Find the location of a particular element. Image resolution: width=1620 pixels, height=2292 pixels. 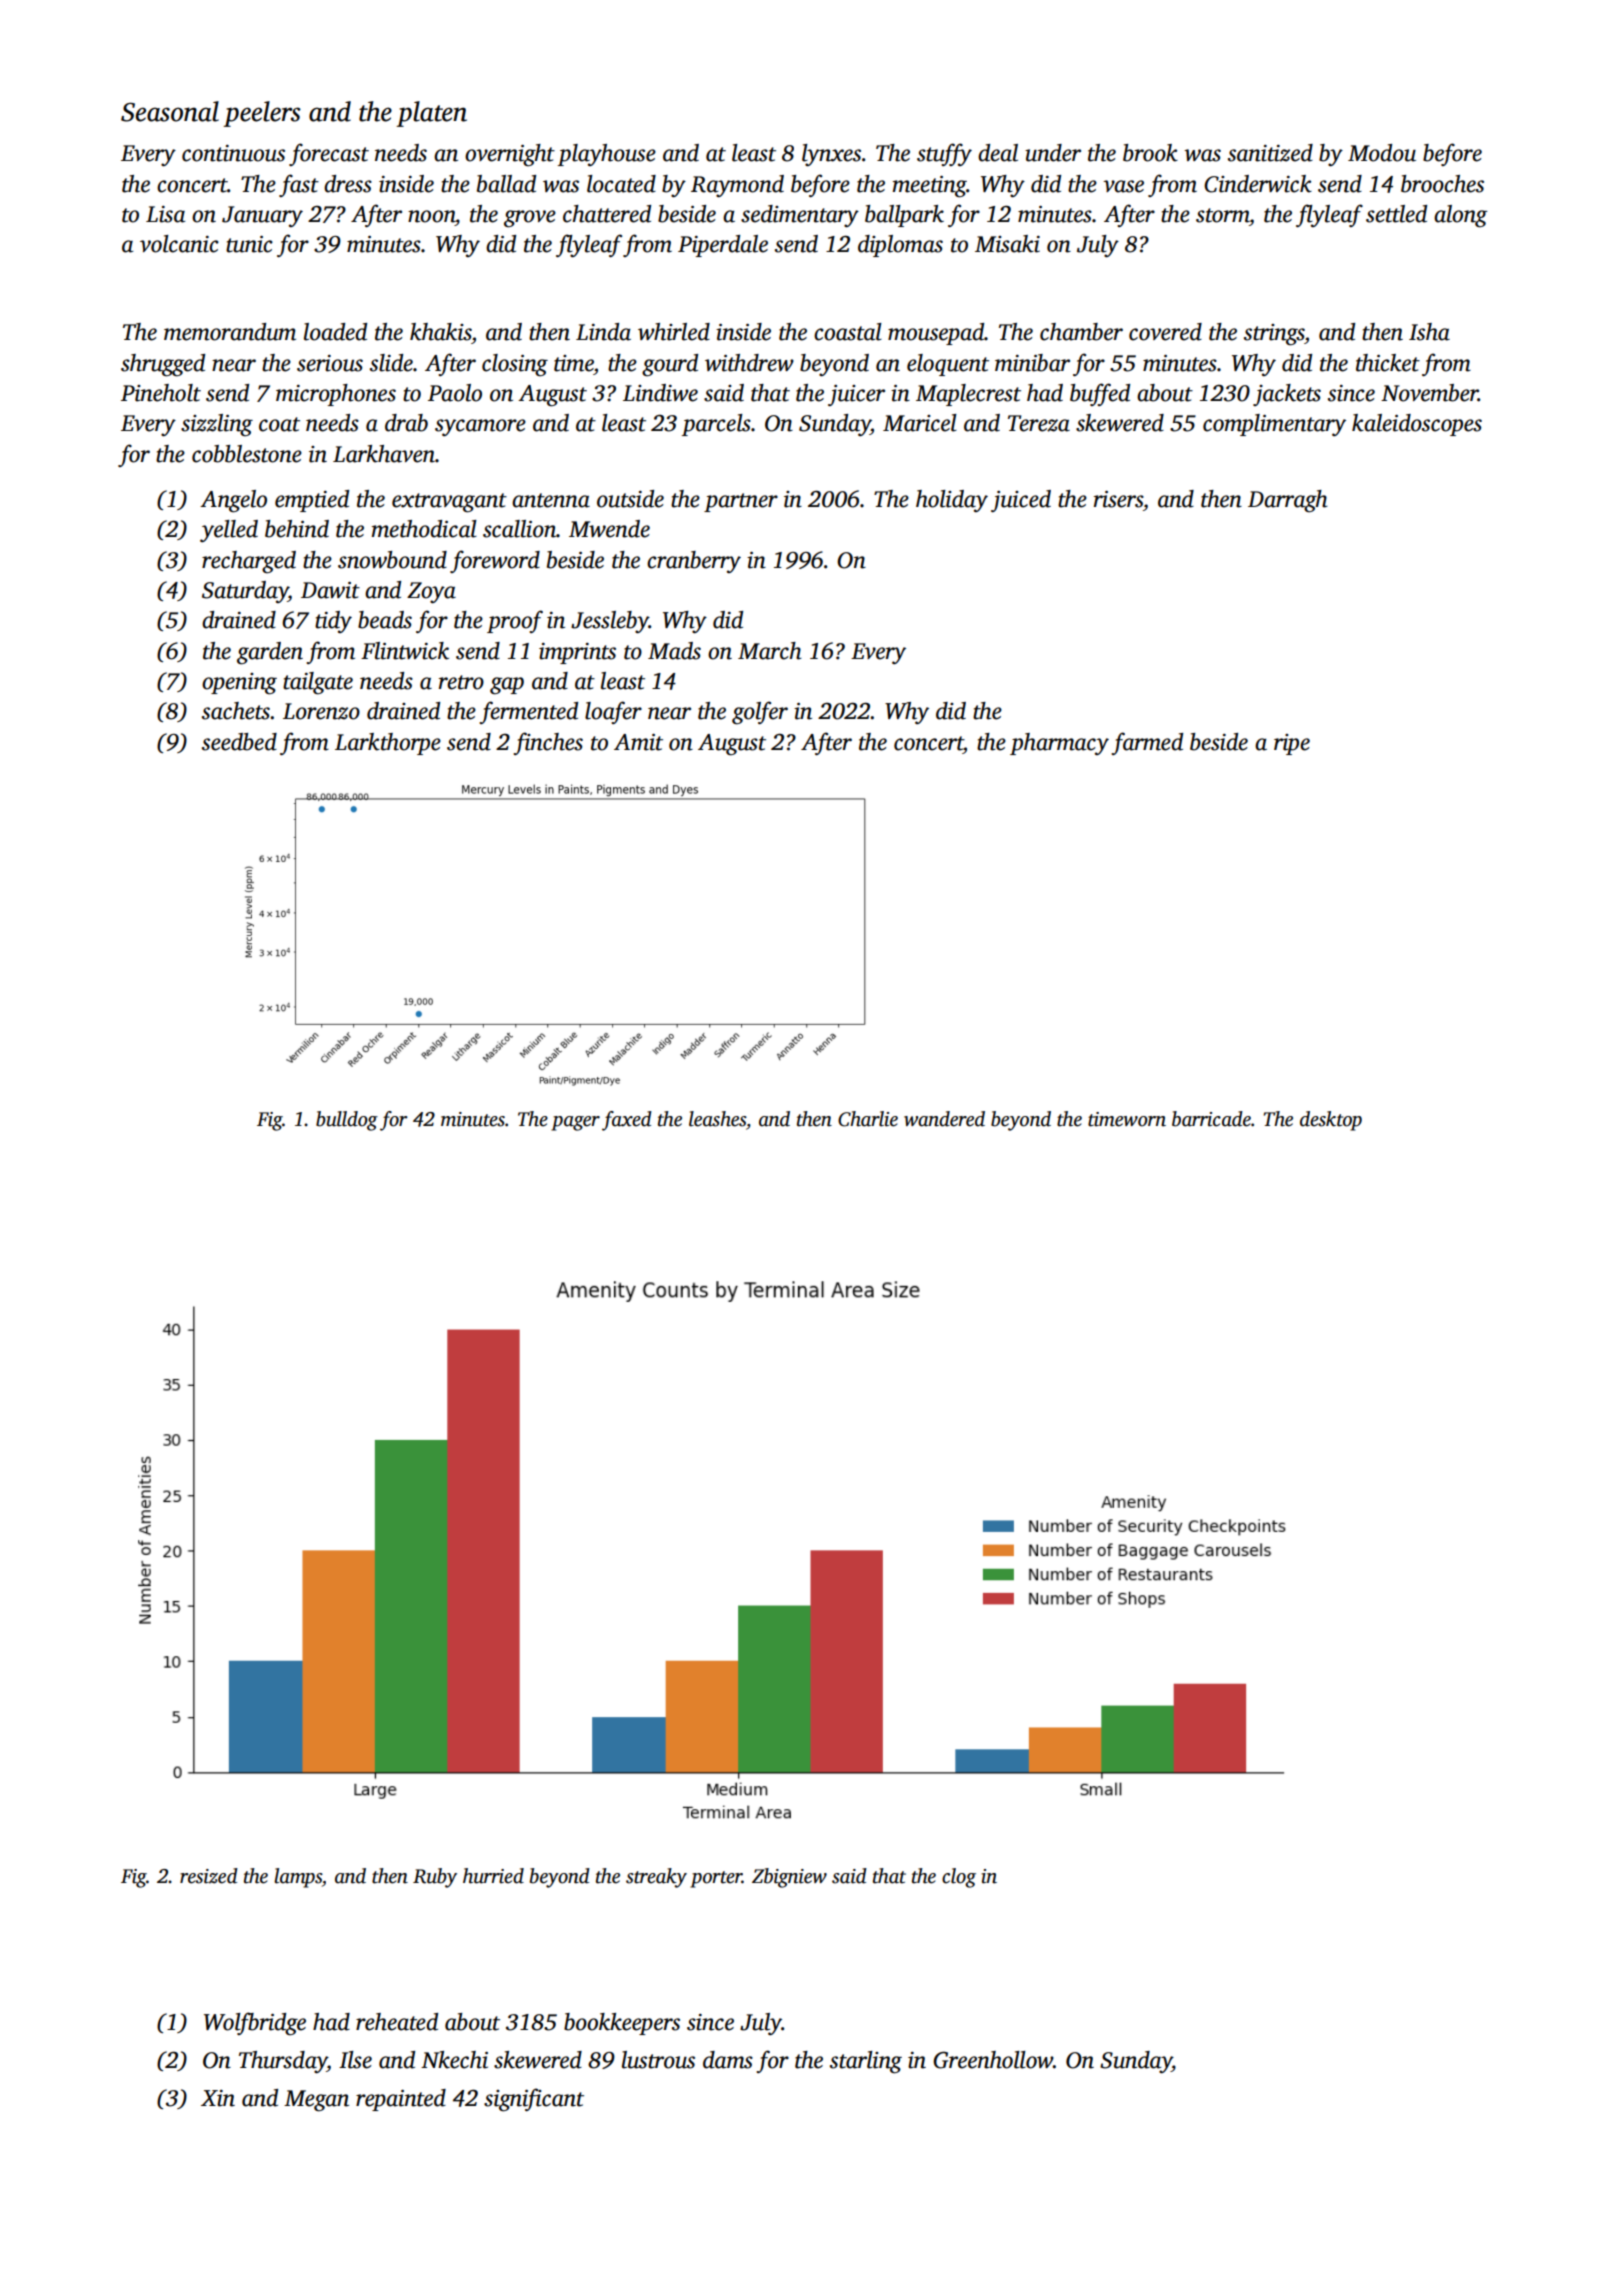

along is located at coordinates (1461, 216).
